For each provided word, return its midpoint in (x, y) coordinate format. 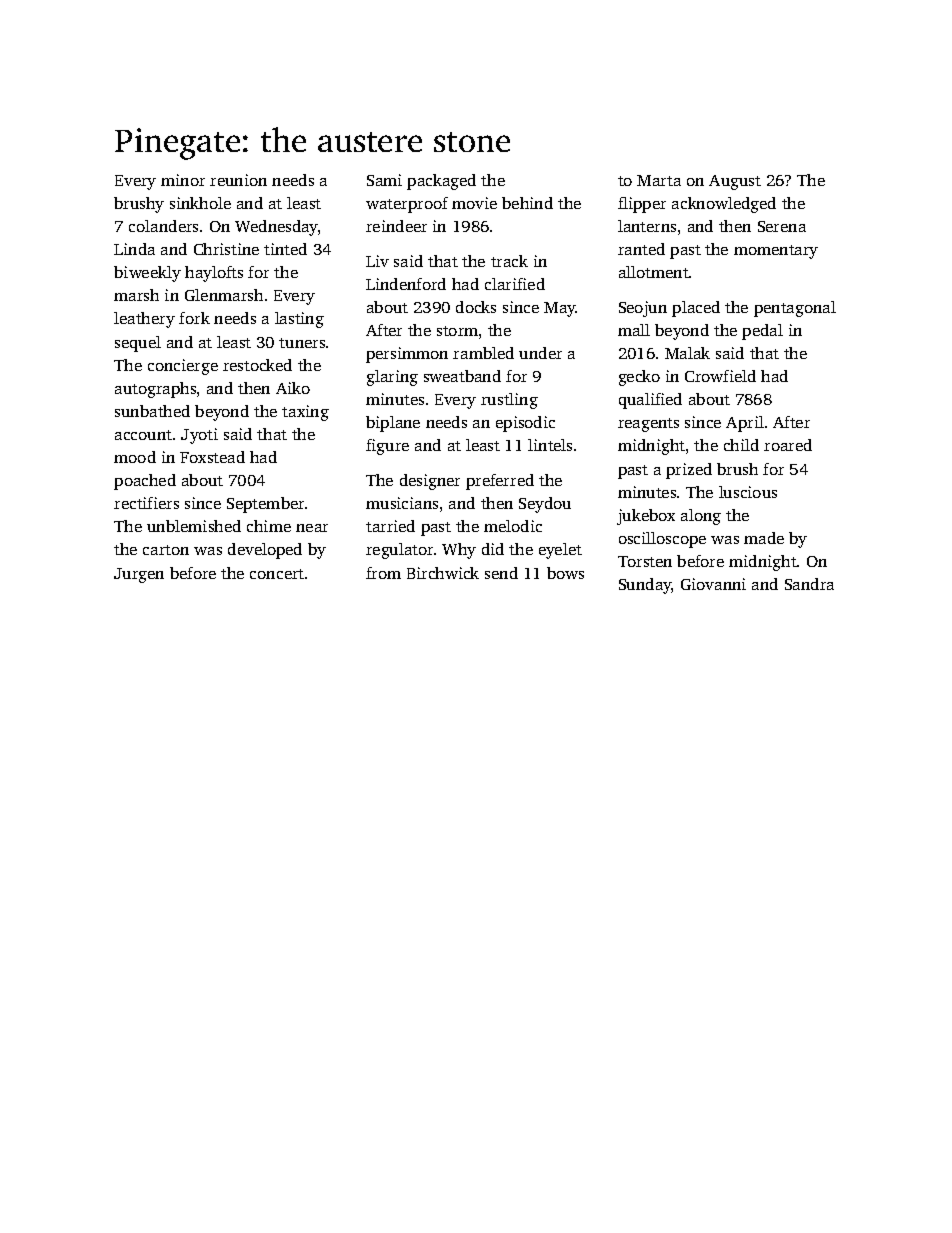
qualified (650, 401)
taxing (305, 413)
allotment (654, 272)
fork (194, 318)
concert (277, 574)
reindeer (396, 226)
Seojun (643, 309)
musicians (402, 503)
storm (457, 331)
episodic (525, 424)
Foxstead (212, 457)
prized (689, 471)
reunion (238, 180)
